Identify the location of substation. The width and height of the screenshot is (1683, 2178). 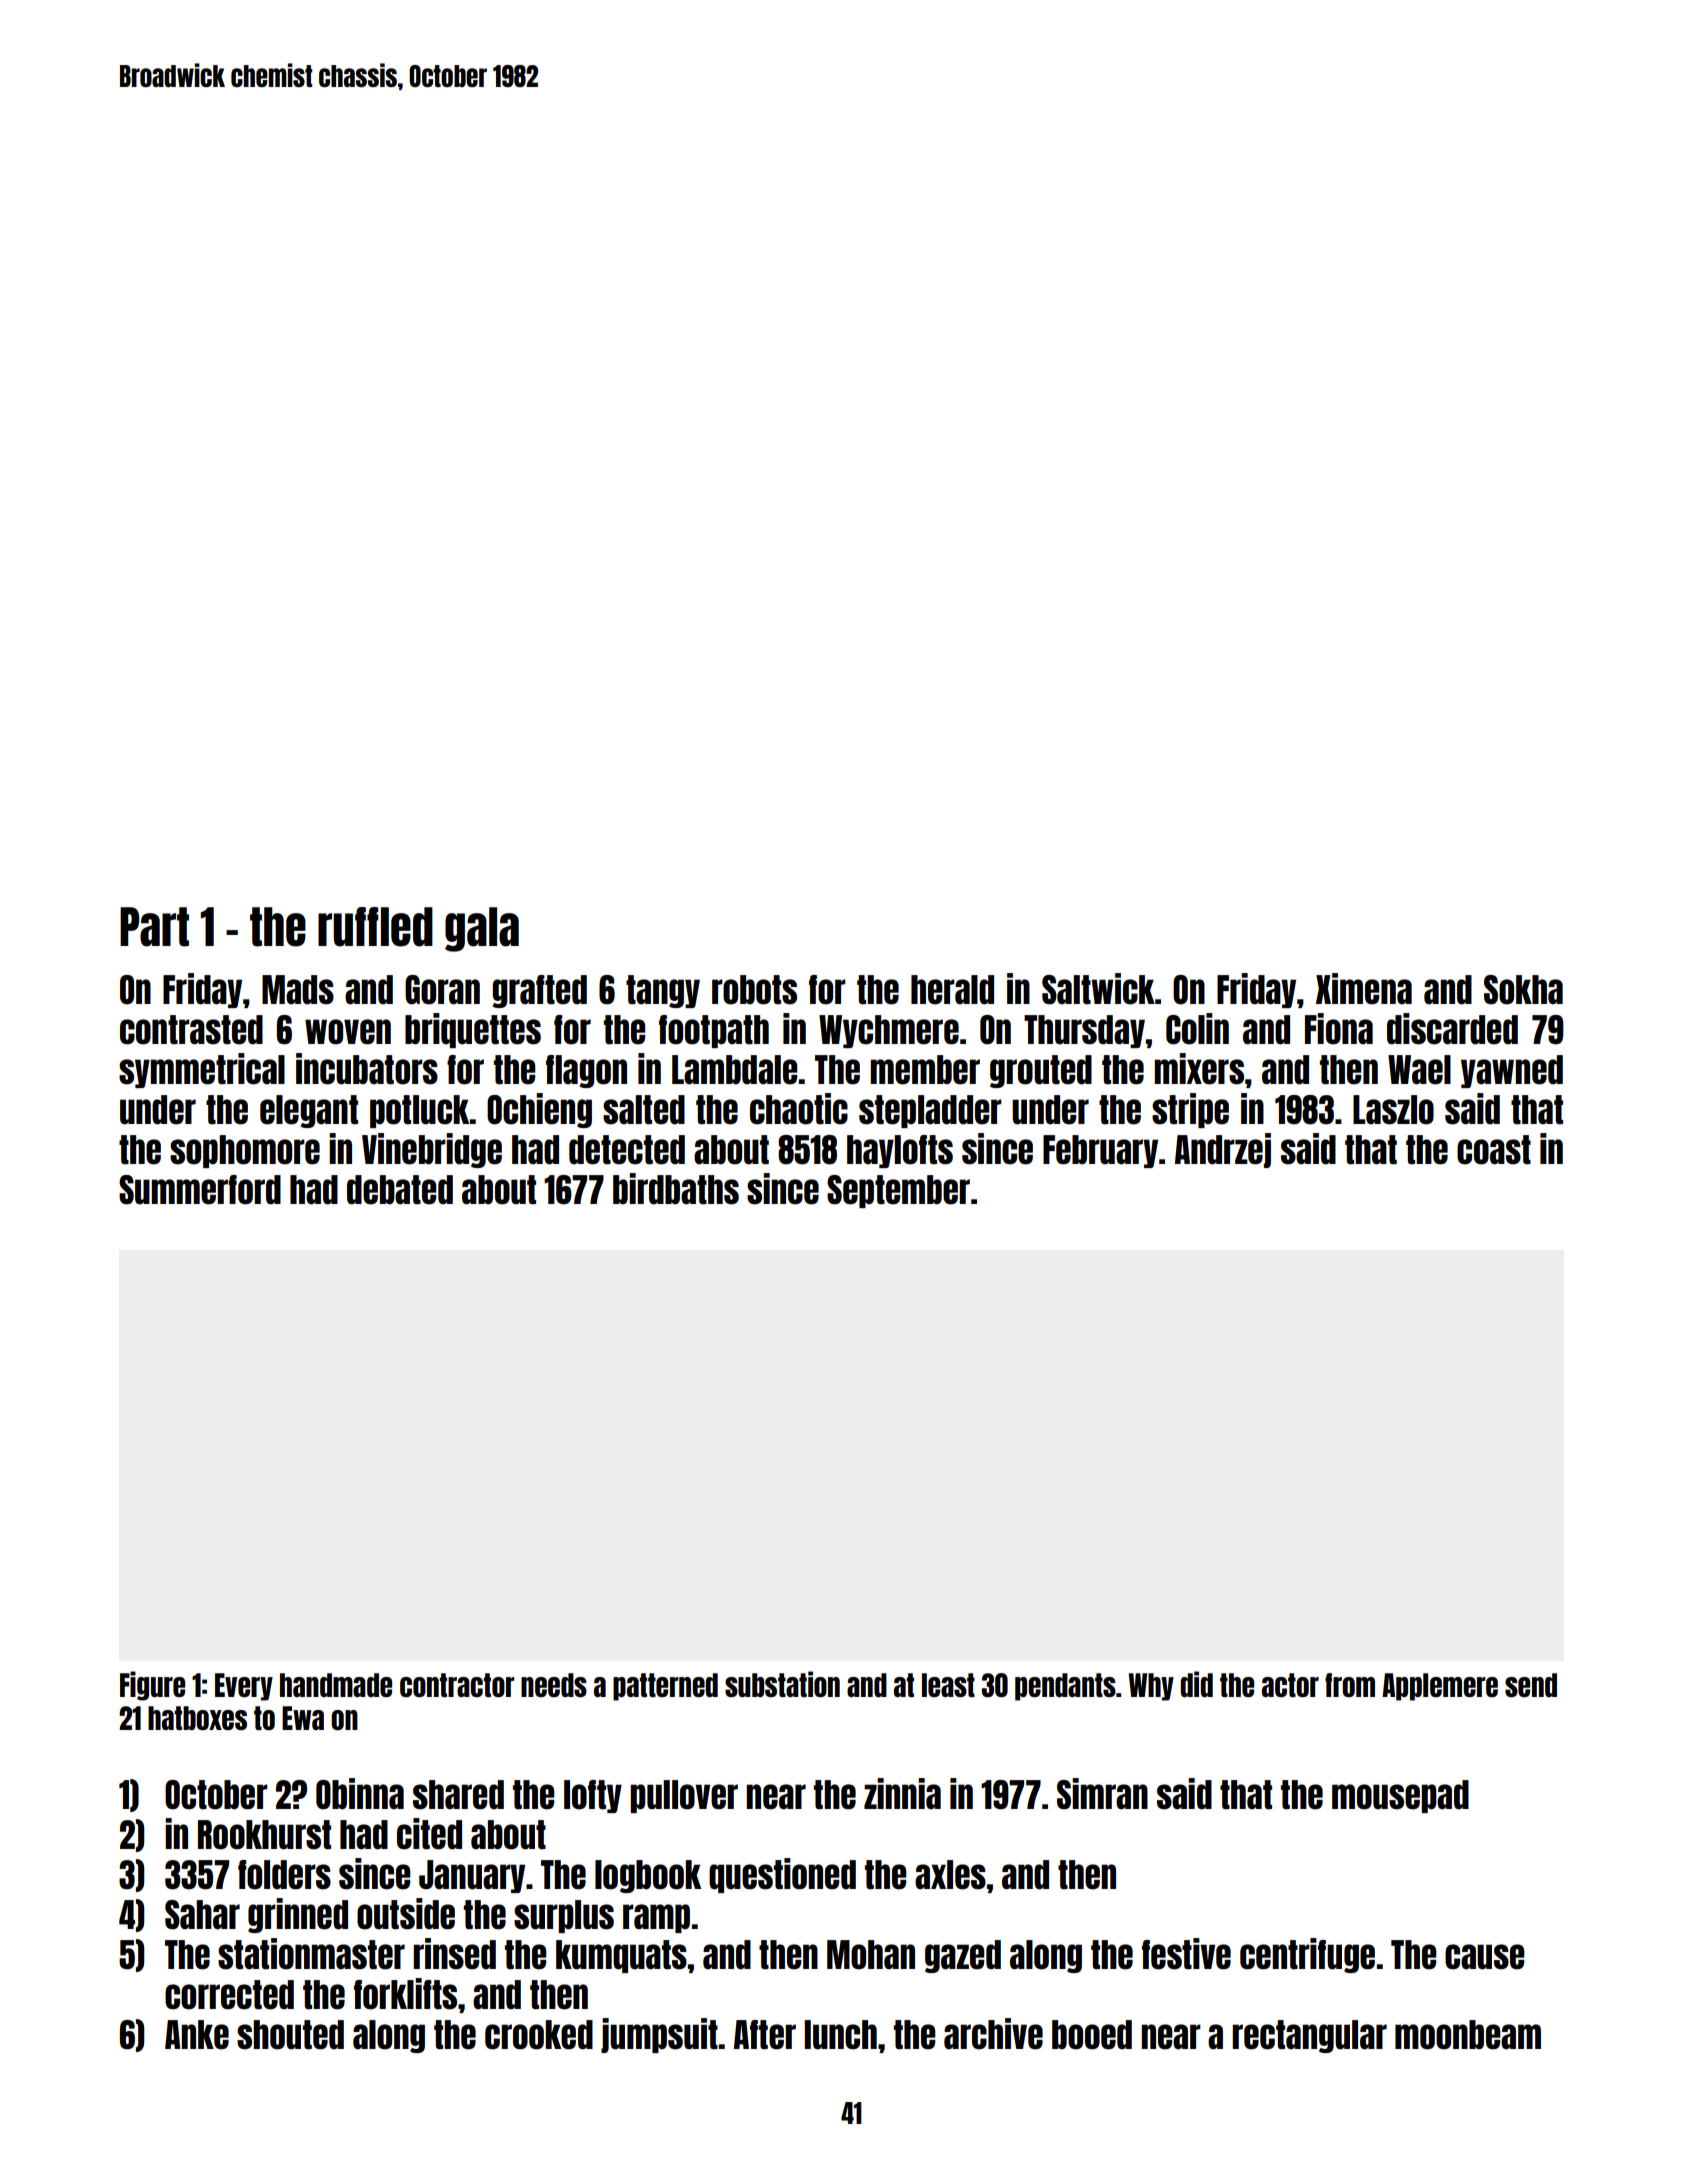
(782, 1684).
